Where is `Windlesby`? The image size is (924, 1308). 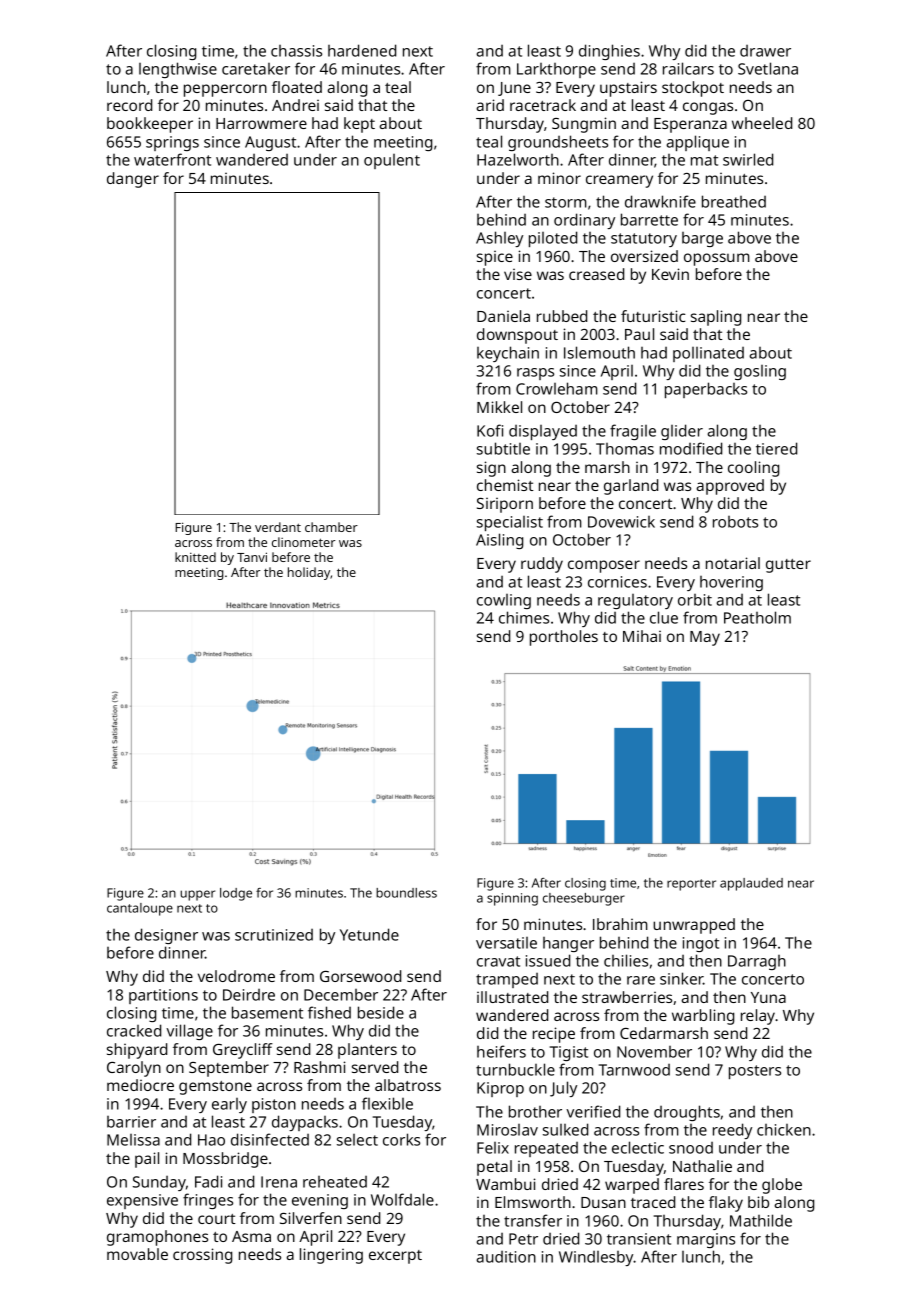
Windlesby is located at coordinates (596, 1258).
